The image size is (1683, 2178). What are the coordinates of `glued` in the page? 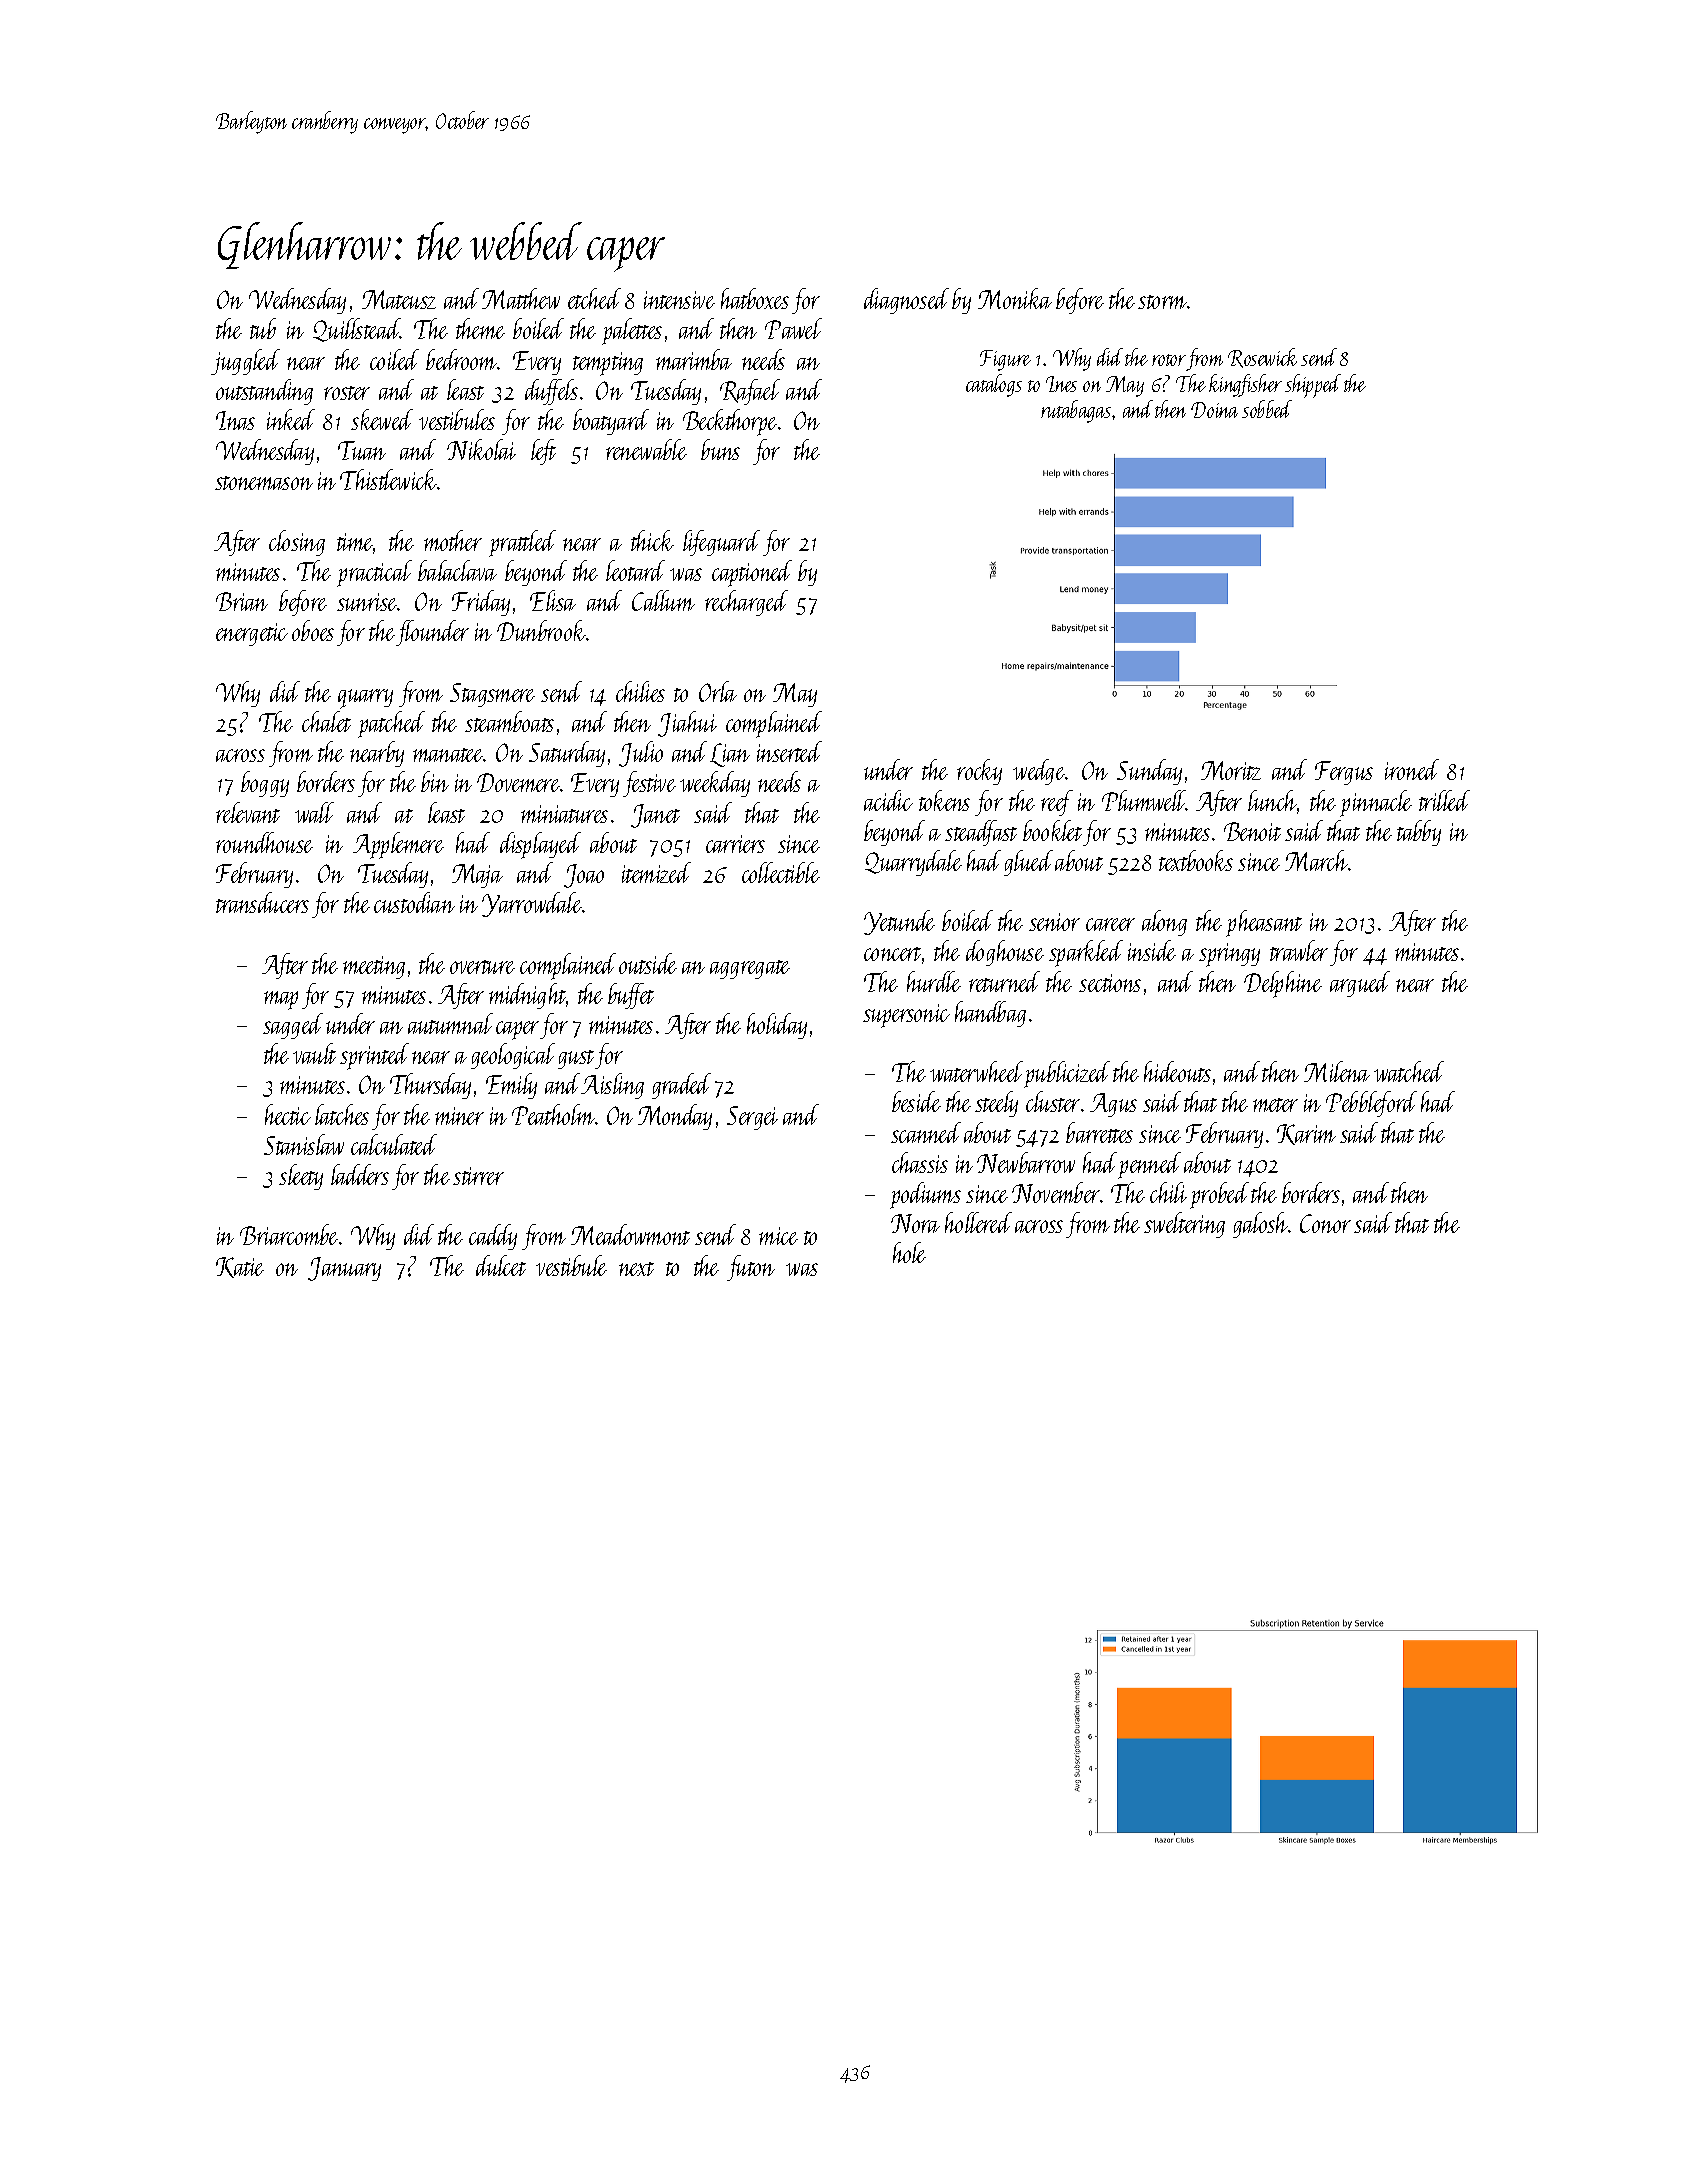 It's located at (1028, 863).
